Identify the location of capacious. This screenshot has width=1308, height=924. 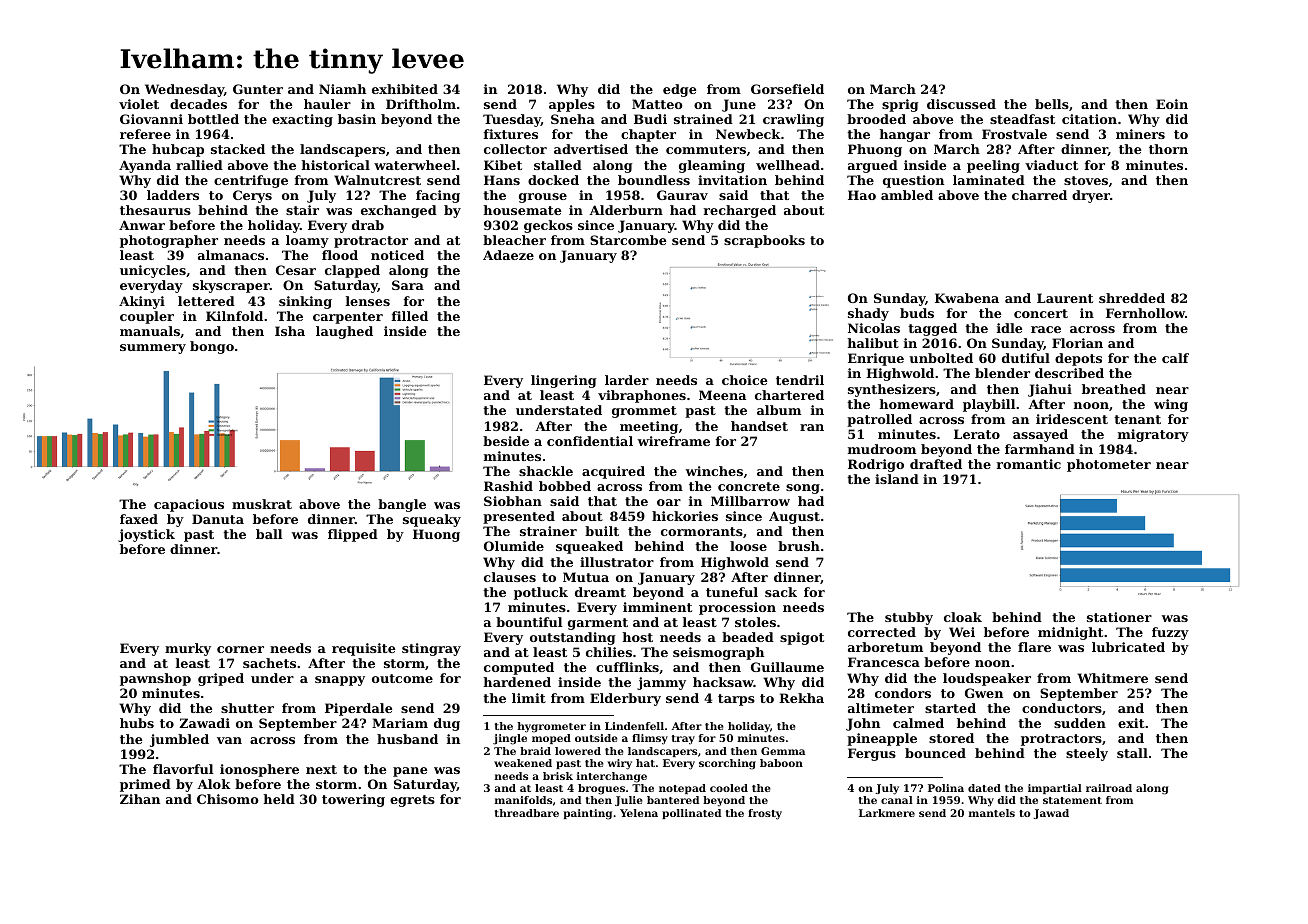
(189, 505).
